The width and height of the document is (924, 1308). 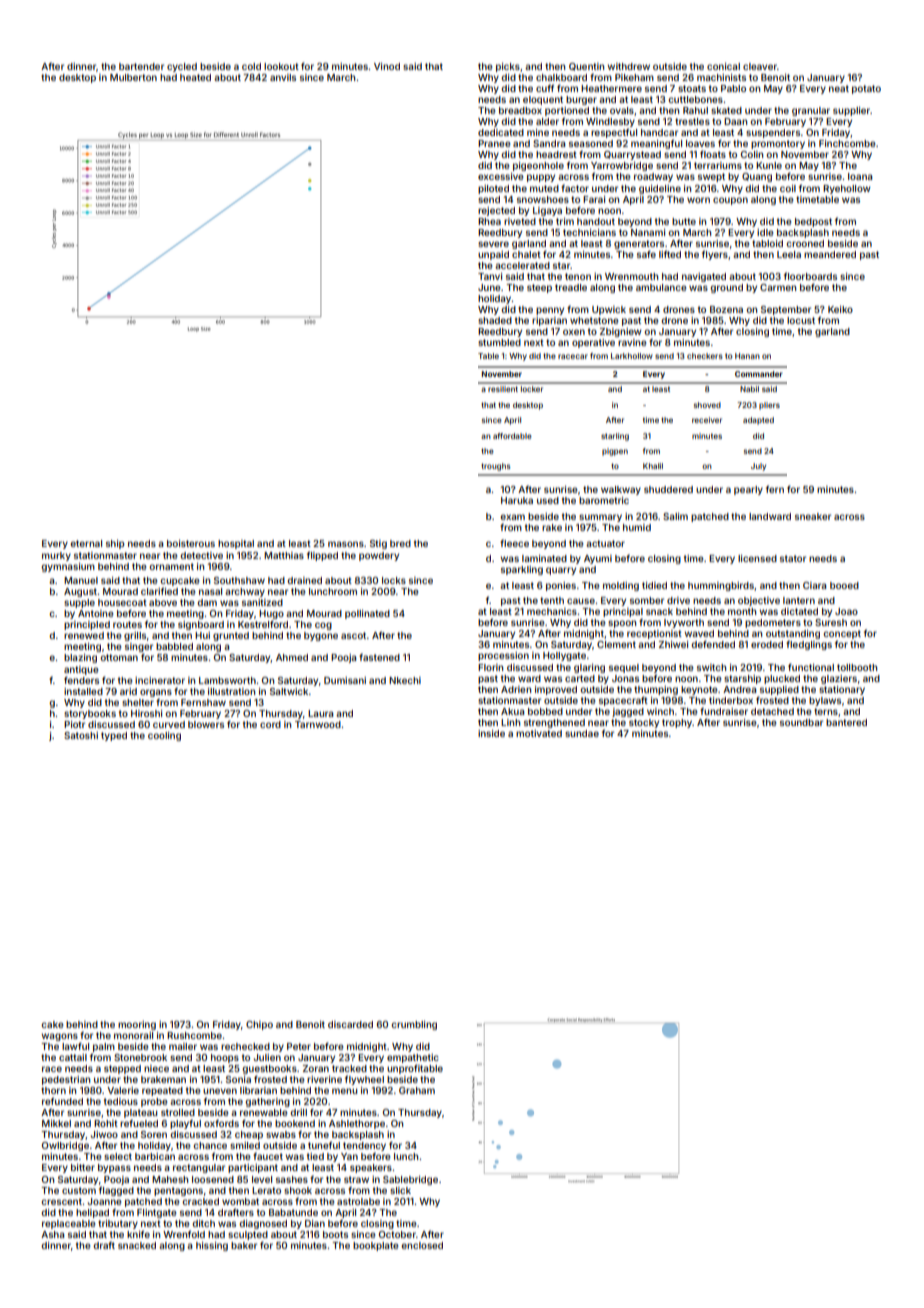 I want to click on Mulberton, so click(x=133, y=77).
